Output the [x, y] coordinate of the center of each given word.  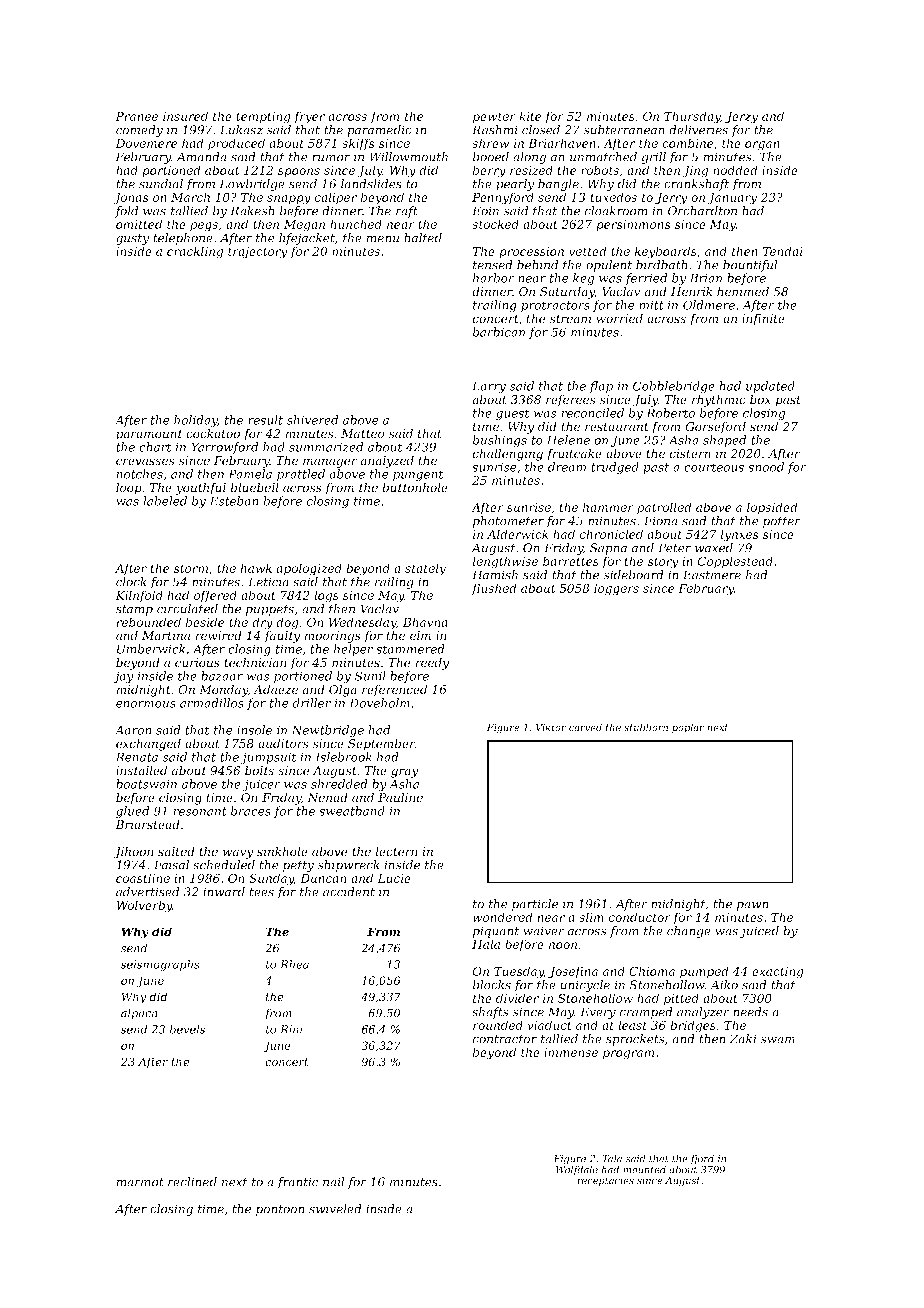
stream [570, 319]
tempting [263, 118]
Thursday [692, 117]
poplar [688, 728]
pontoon [280, 1210]
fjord [702, 1160]
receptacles [605, 1181]
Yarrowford [225, 448]
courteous [714, 467]
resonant [200, 811]
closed [541, 130]
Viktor [551, 727]
